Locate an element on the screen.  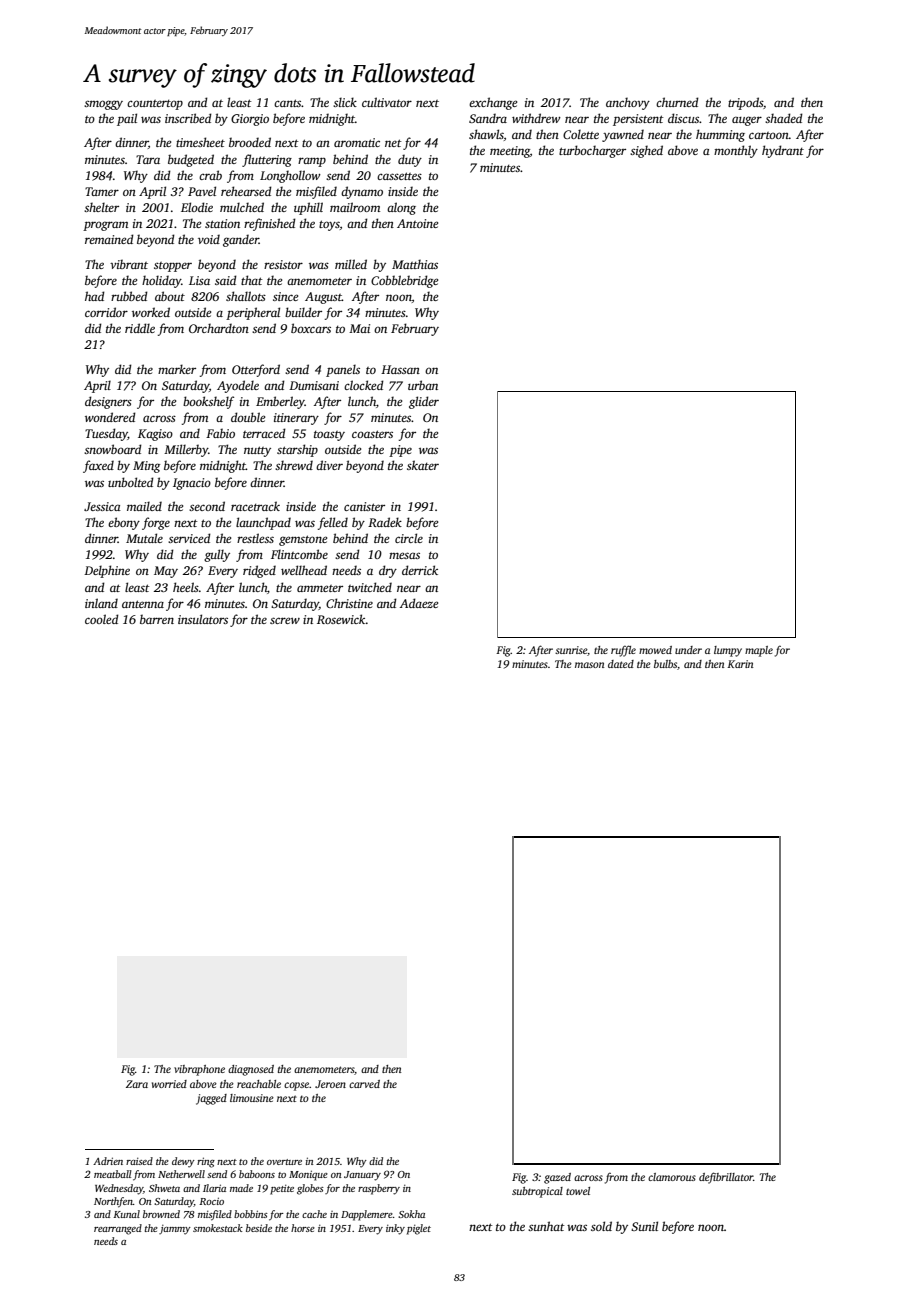
skater is located at coordinates (423, 465).
